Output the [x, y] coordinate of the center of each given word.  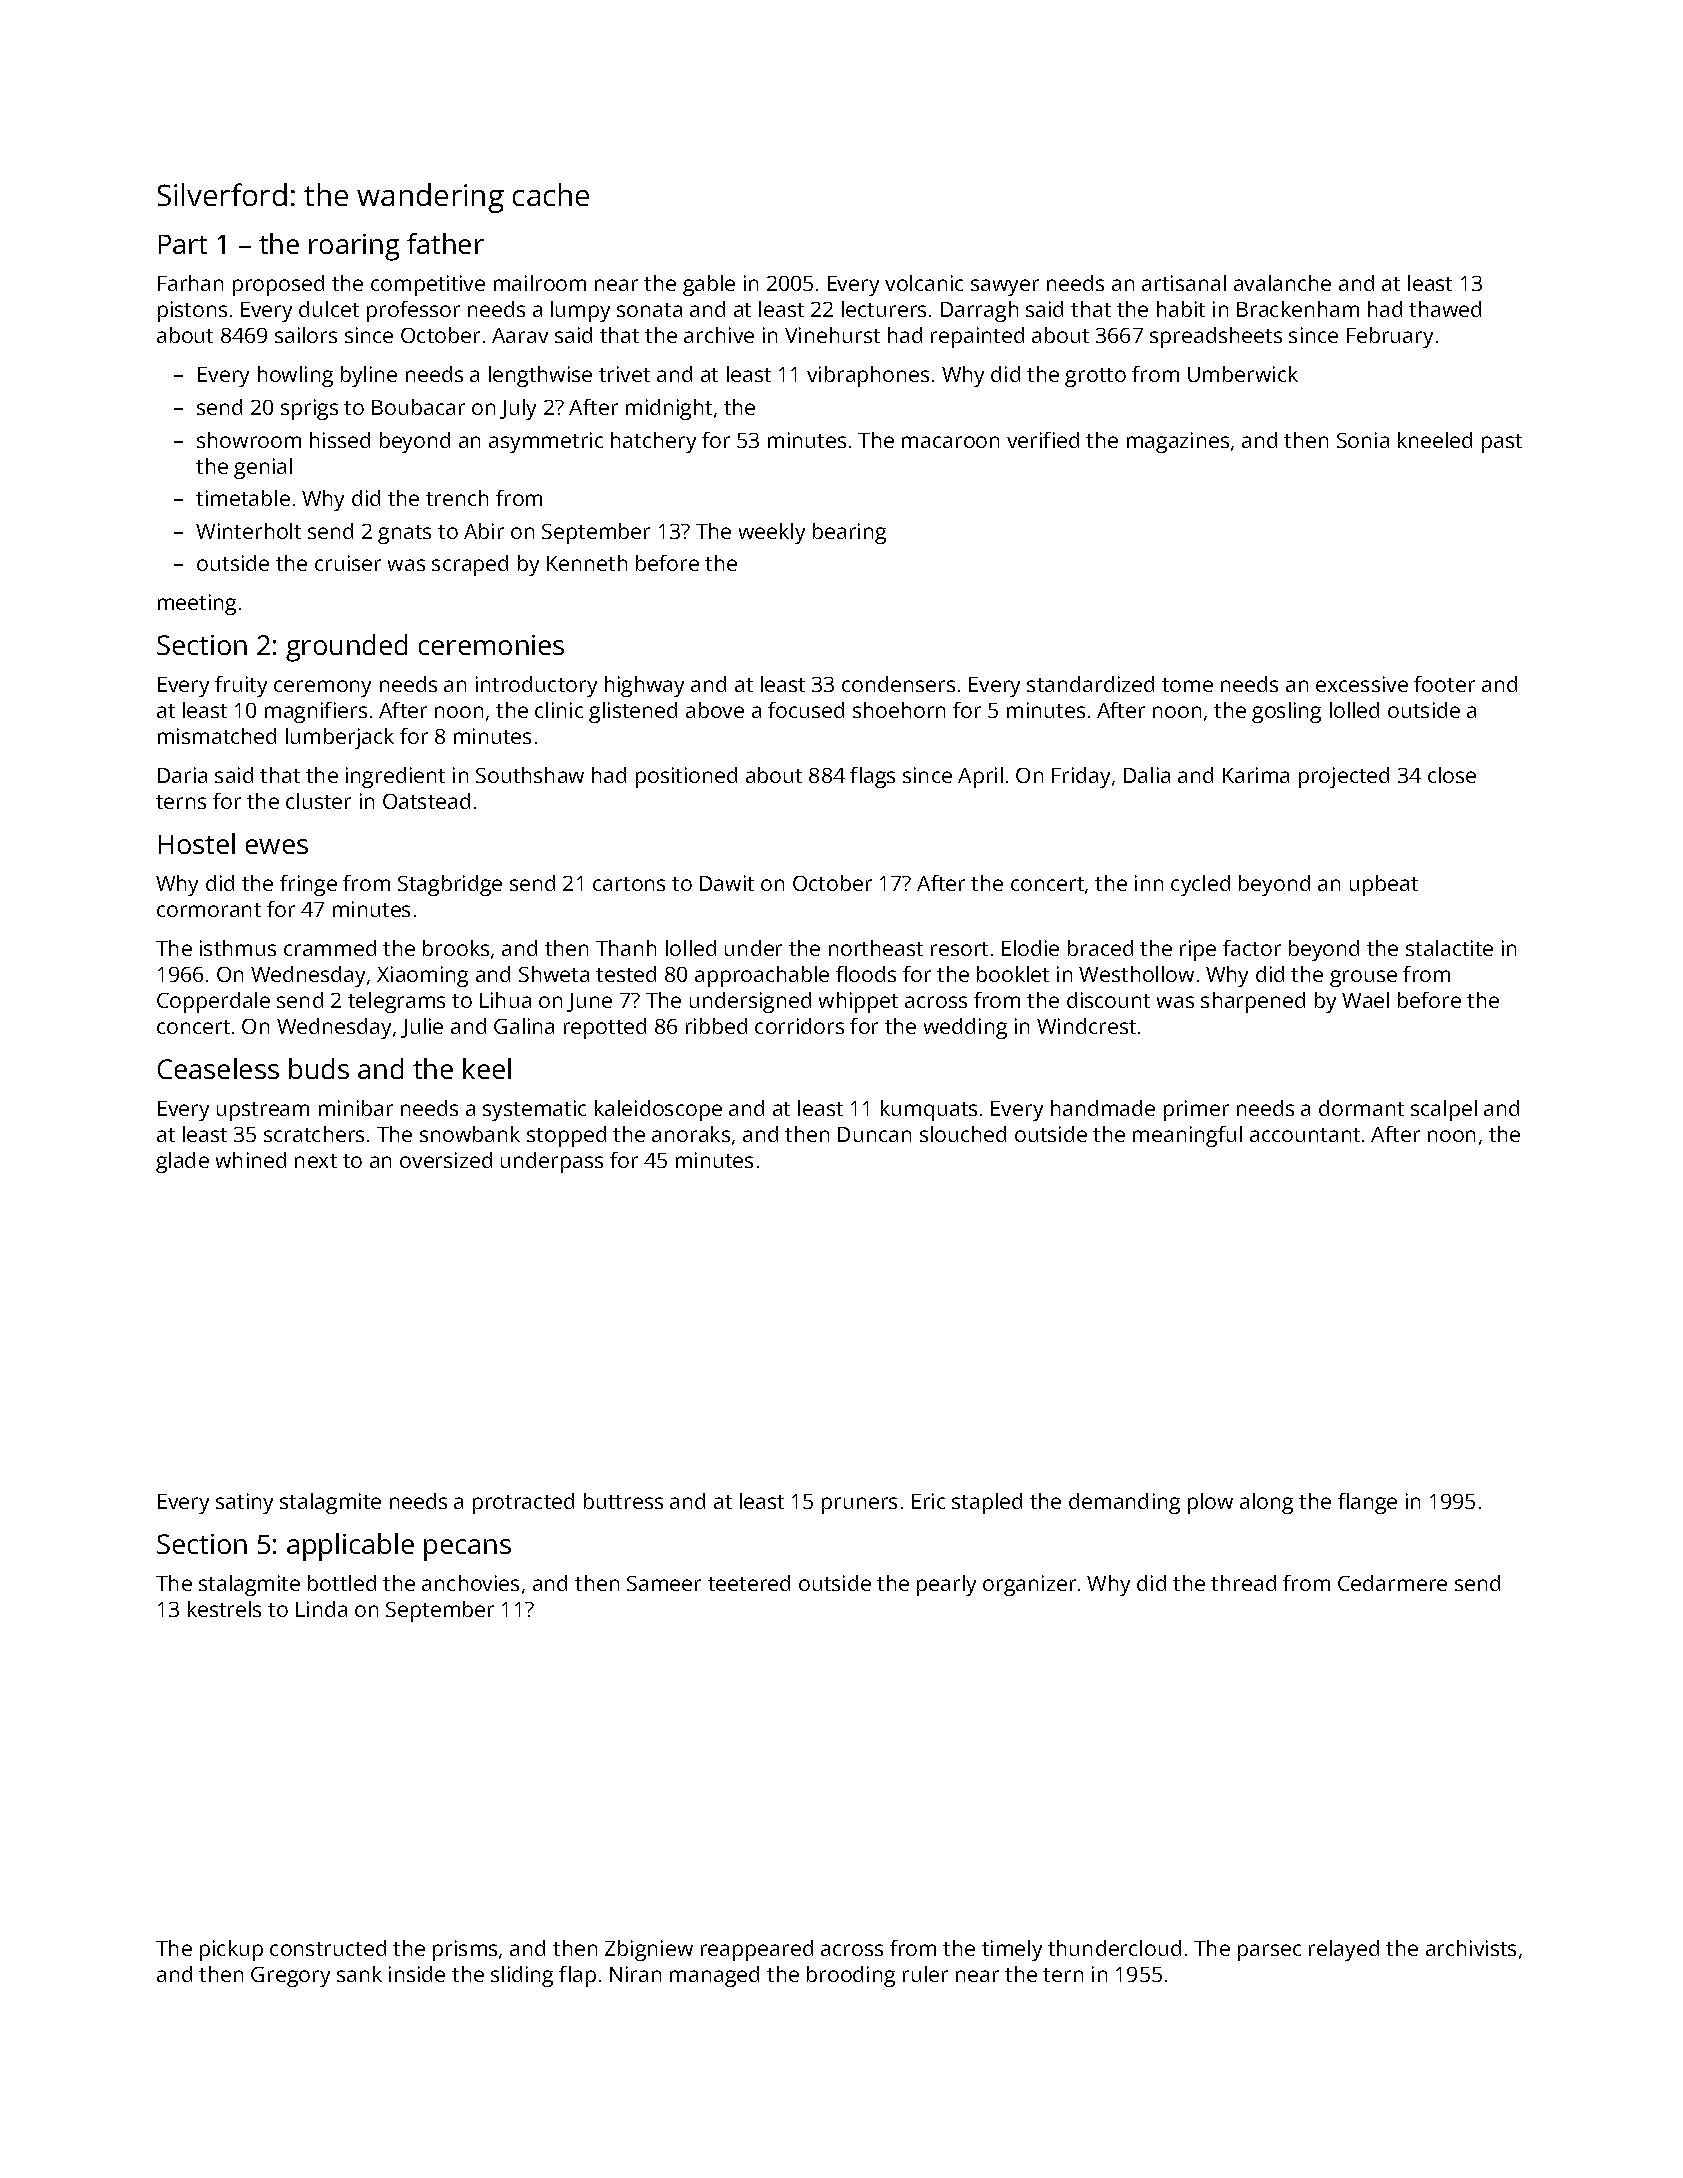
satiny [244, 1503]
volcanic [924, 283]
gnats [404, 534]
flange [1367, 1503]
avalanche [1282, 283]
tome [1187, 685]
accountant [1305, 1135]
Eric [928, 1501]
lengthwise [540, 376]
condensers [898, 684]
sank [359, 1974]
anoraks [691, 1134]
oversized [446, 1160]
